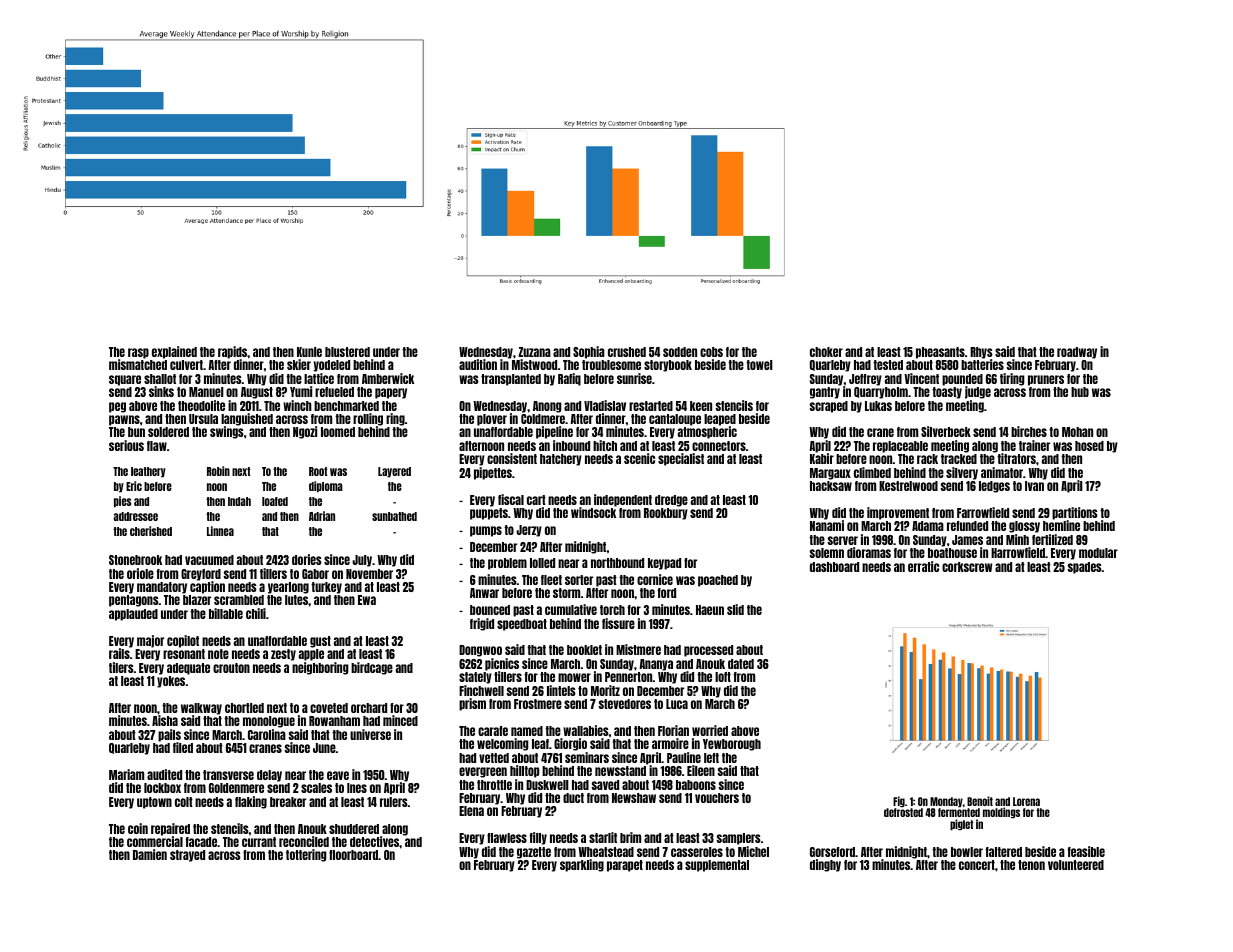  Describe the element at coordinates (717, 866) in the screenshot. I see `supplemental` at that location.
